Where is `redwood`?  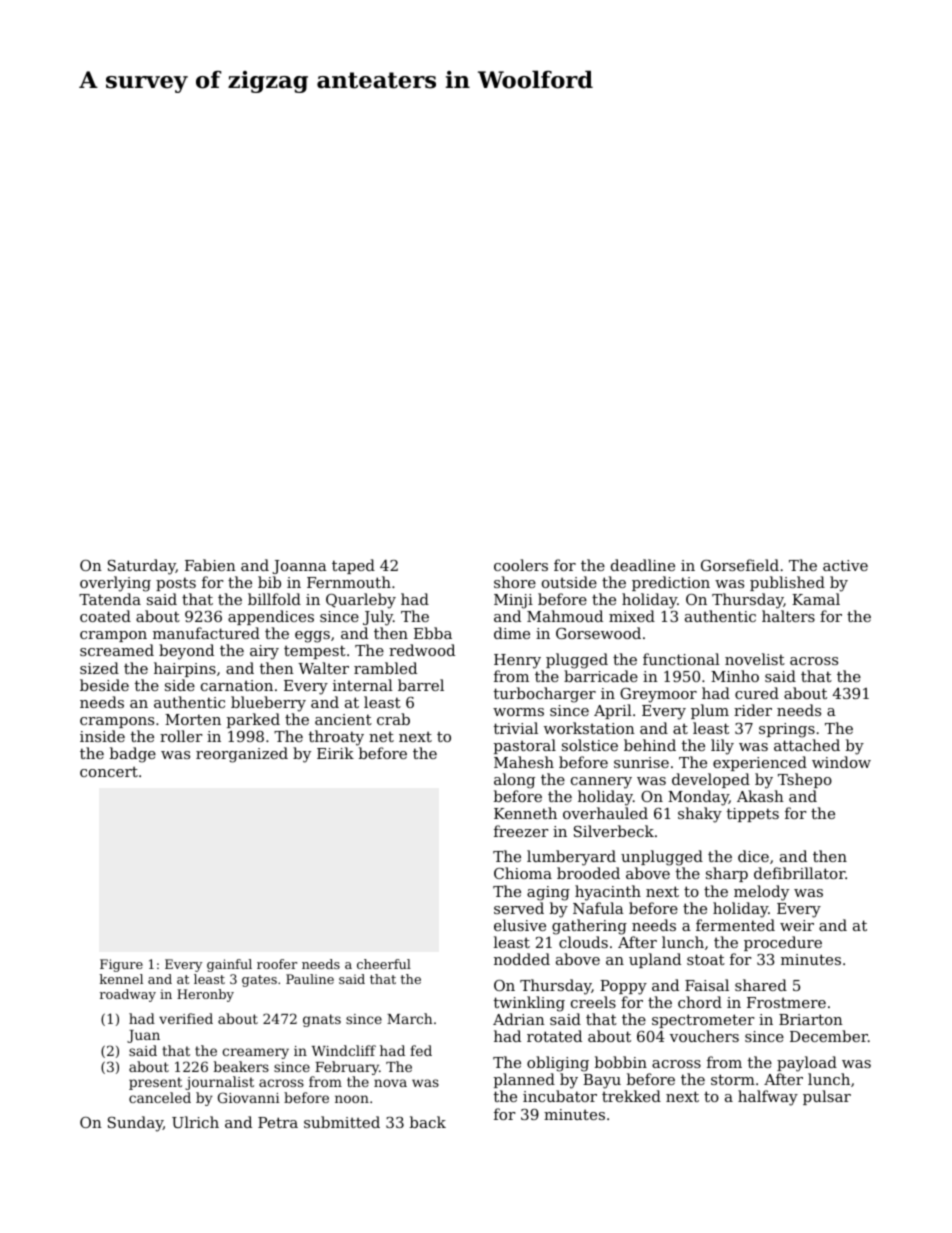 redwood is located at coordinates (422, 650).
